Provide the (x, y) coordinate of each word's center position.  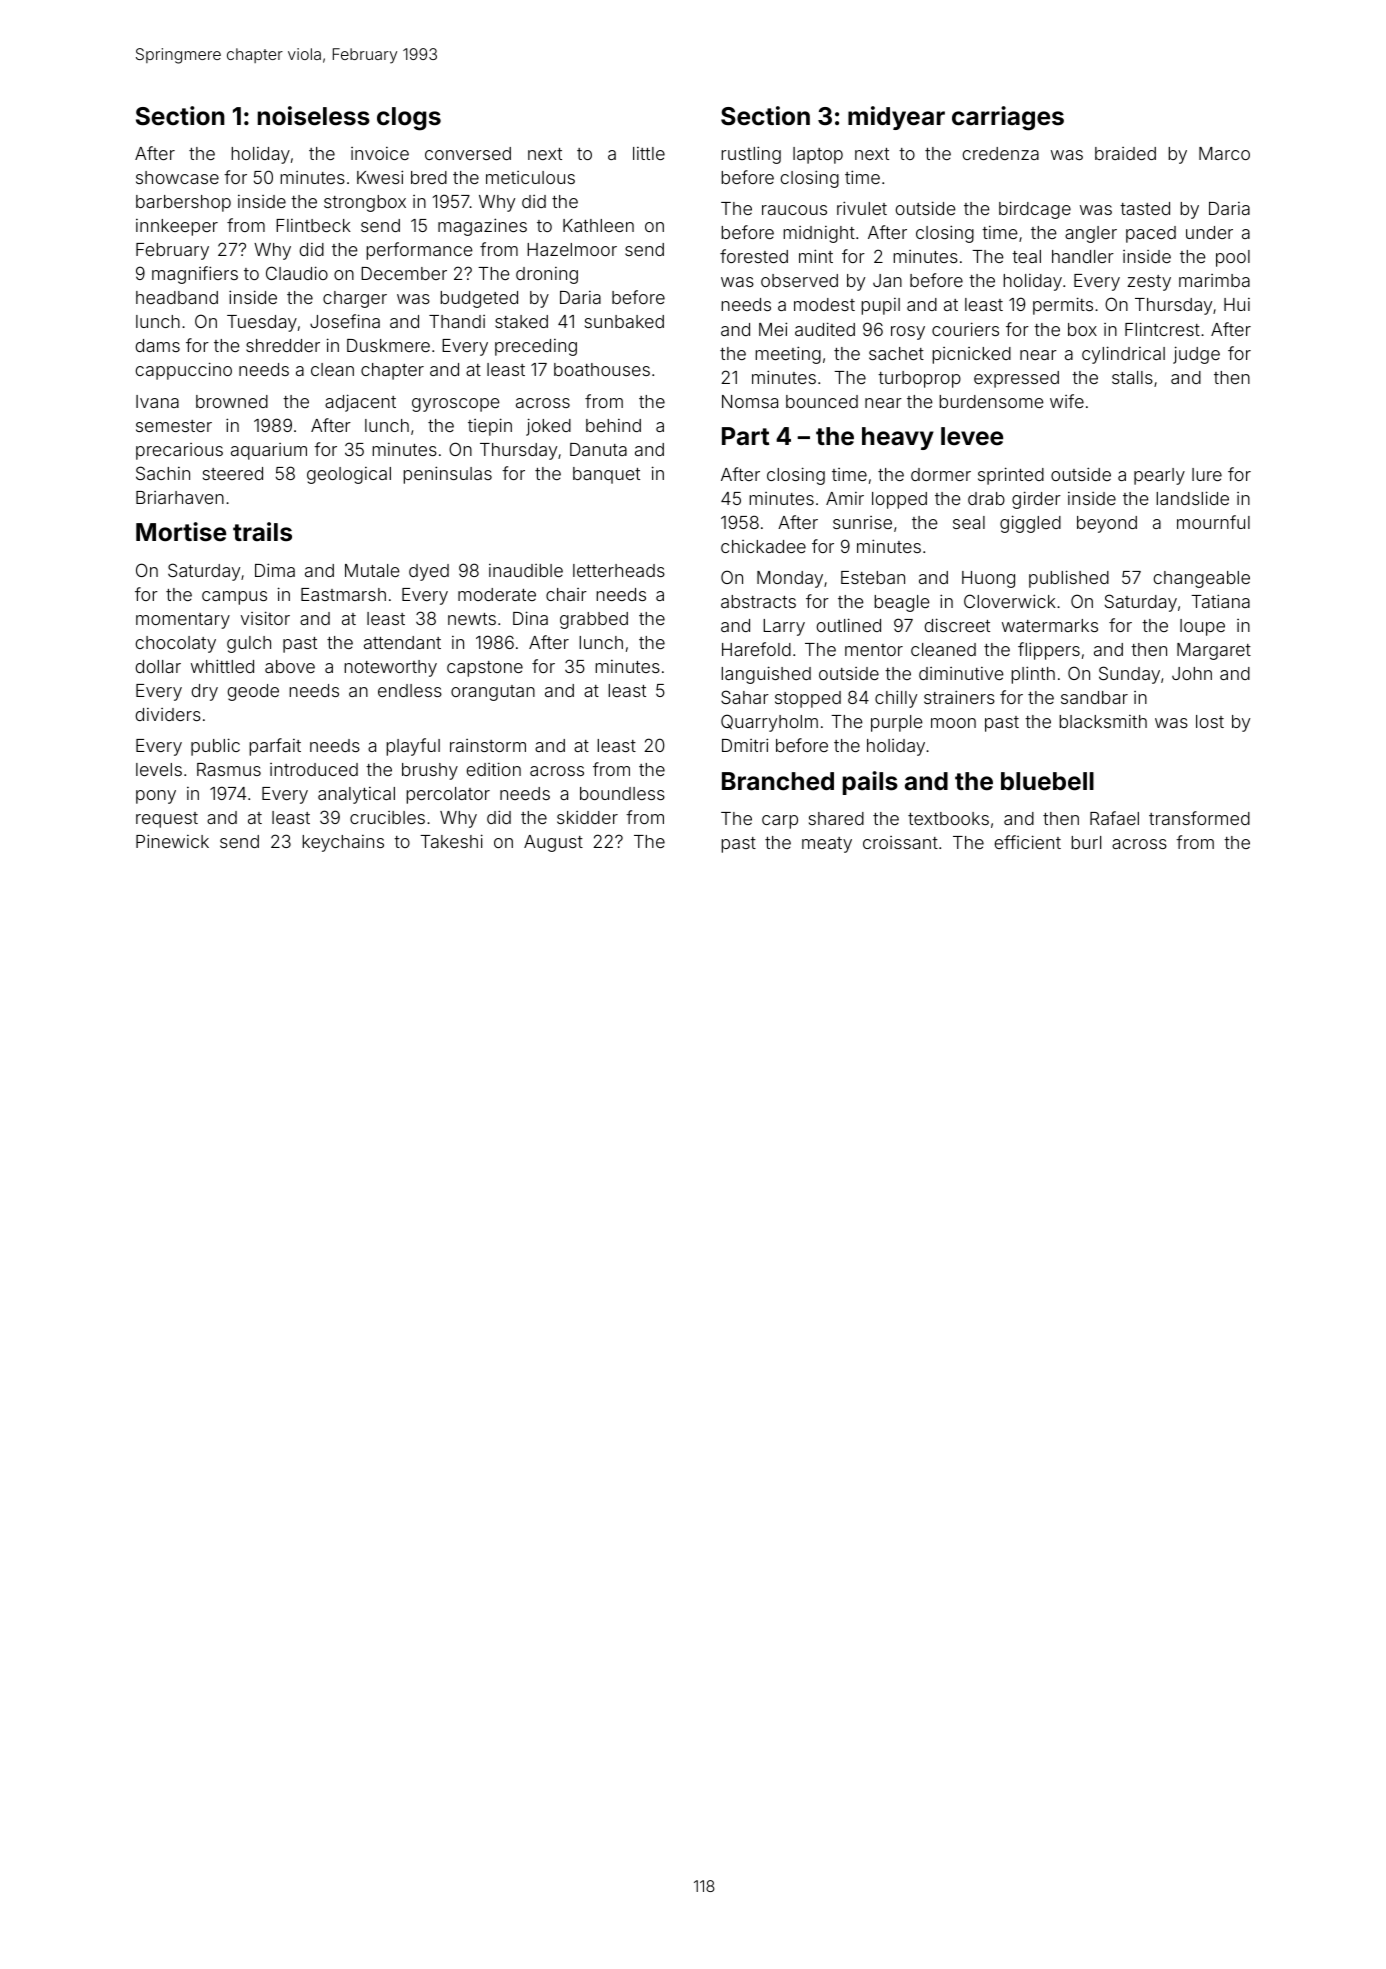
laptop (818, 155)
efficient (1028, 842)
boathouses (602, 369)
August (553, 843)
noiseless (314, 116)
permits (1063, 306)
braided (1125, 153)
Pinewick (172, 841)
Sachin (163, 473)
